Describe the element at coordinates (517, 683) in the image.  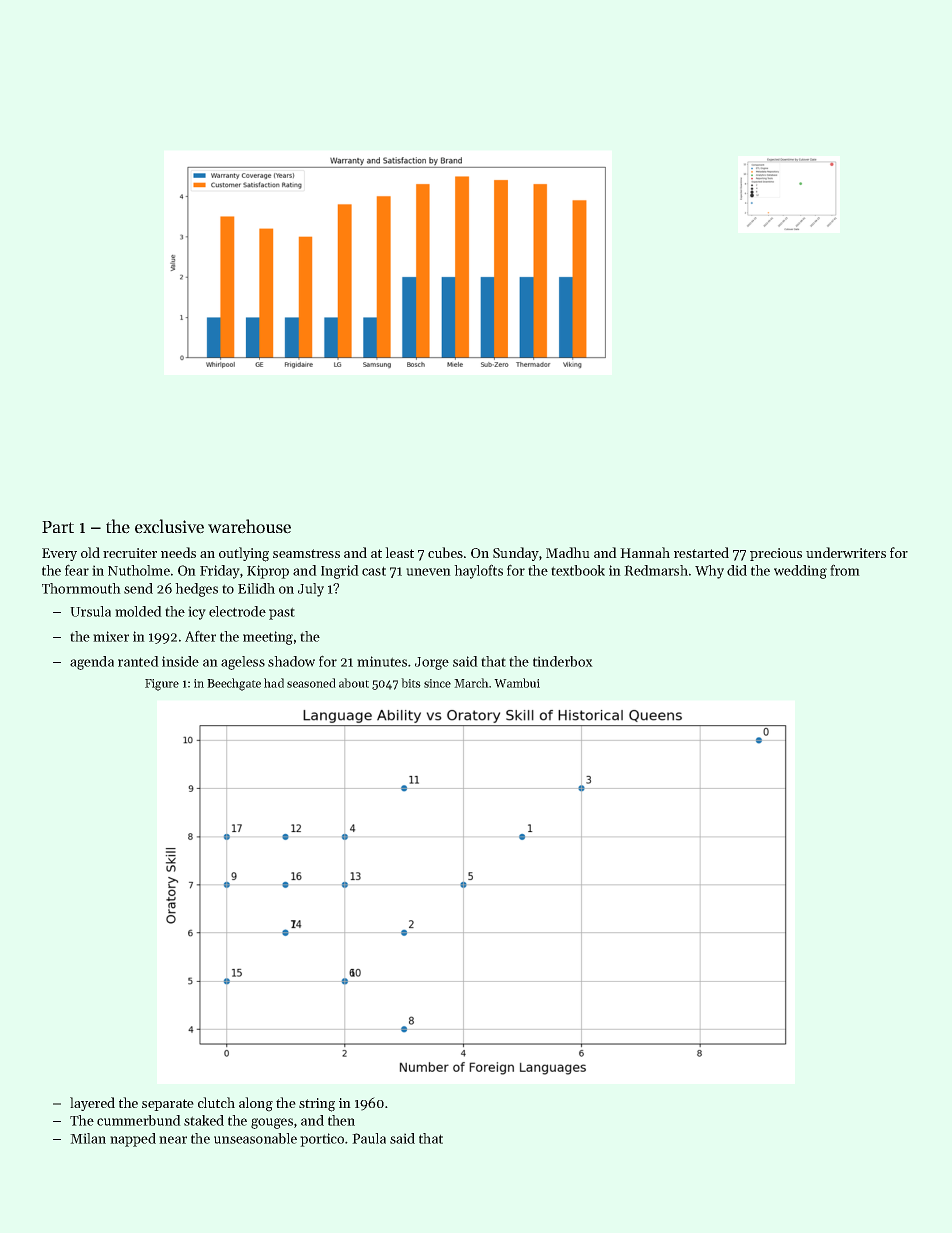
I see `Wambui` at that location.
